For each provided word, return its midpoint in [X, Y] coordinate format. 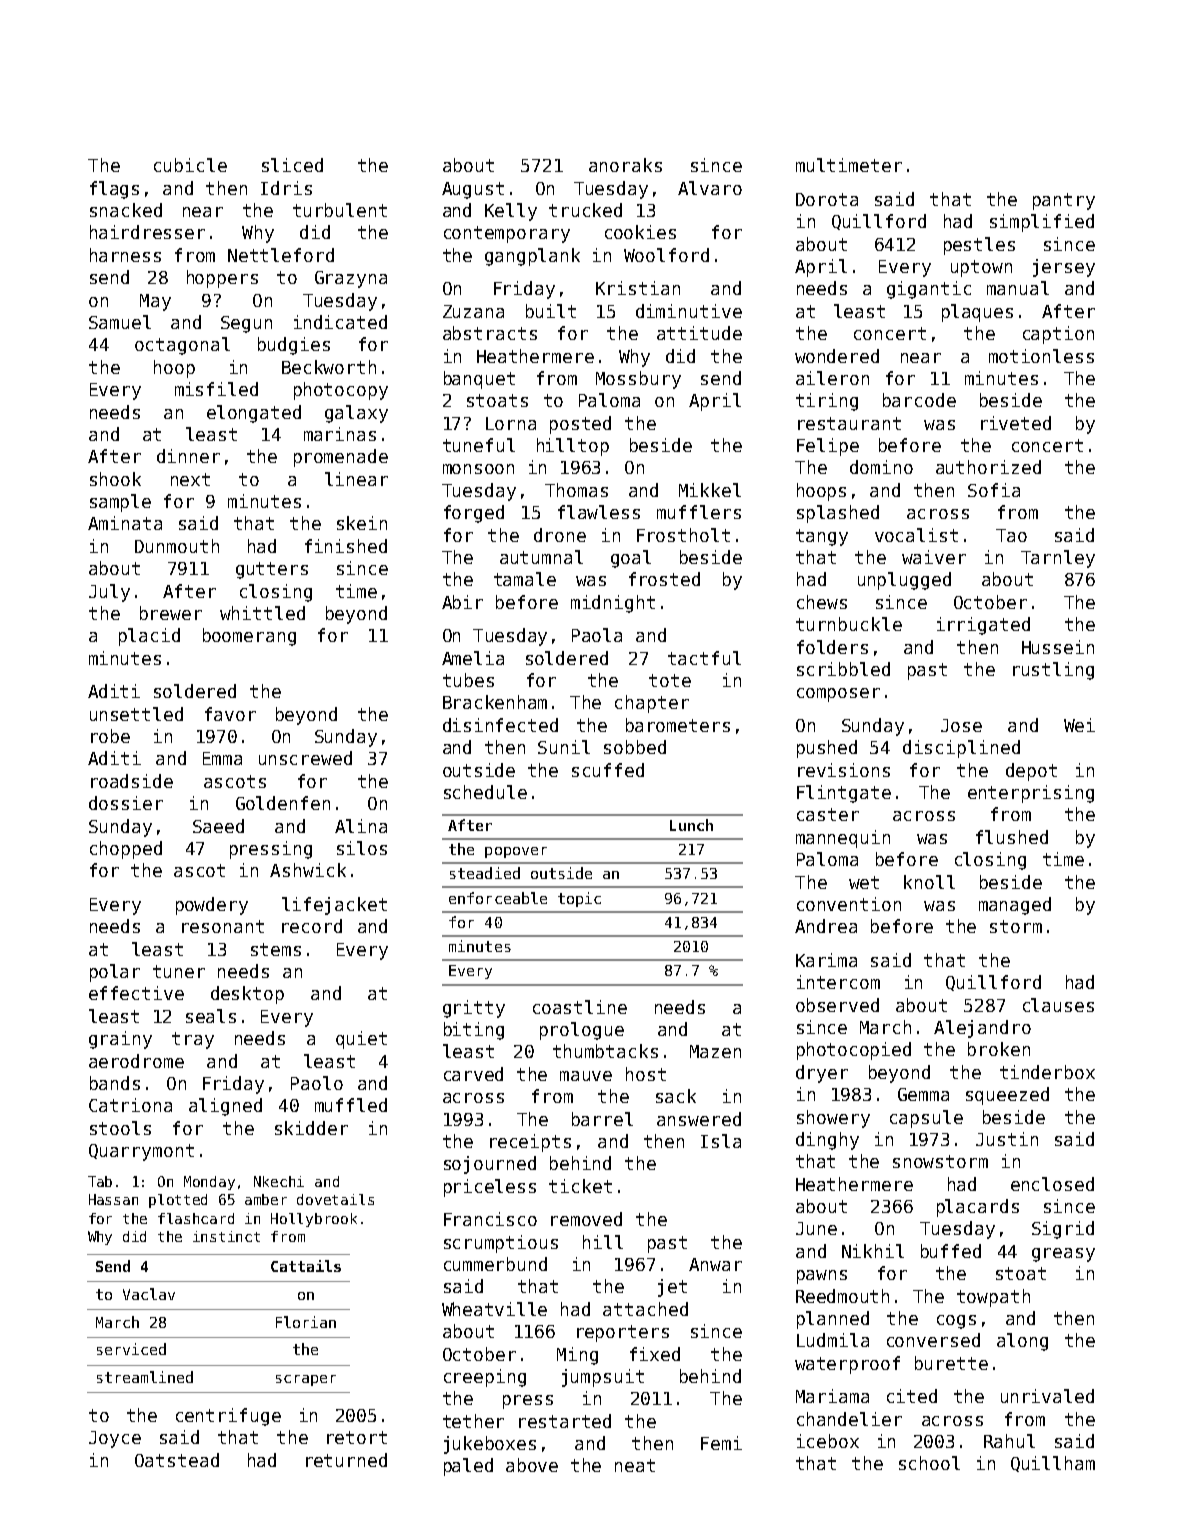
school [929, 1463]
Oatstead [177, 1460]
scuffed [608, 770]
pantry [1064, 201]
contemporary [507, 234]
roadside [132, 781]
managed [1015, 906]
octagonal [182, 346]
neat [635, 1465]
